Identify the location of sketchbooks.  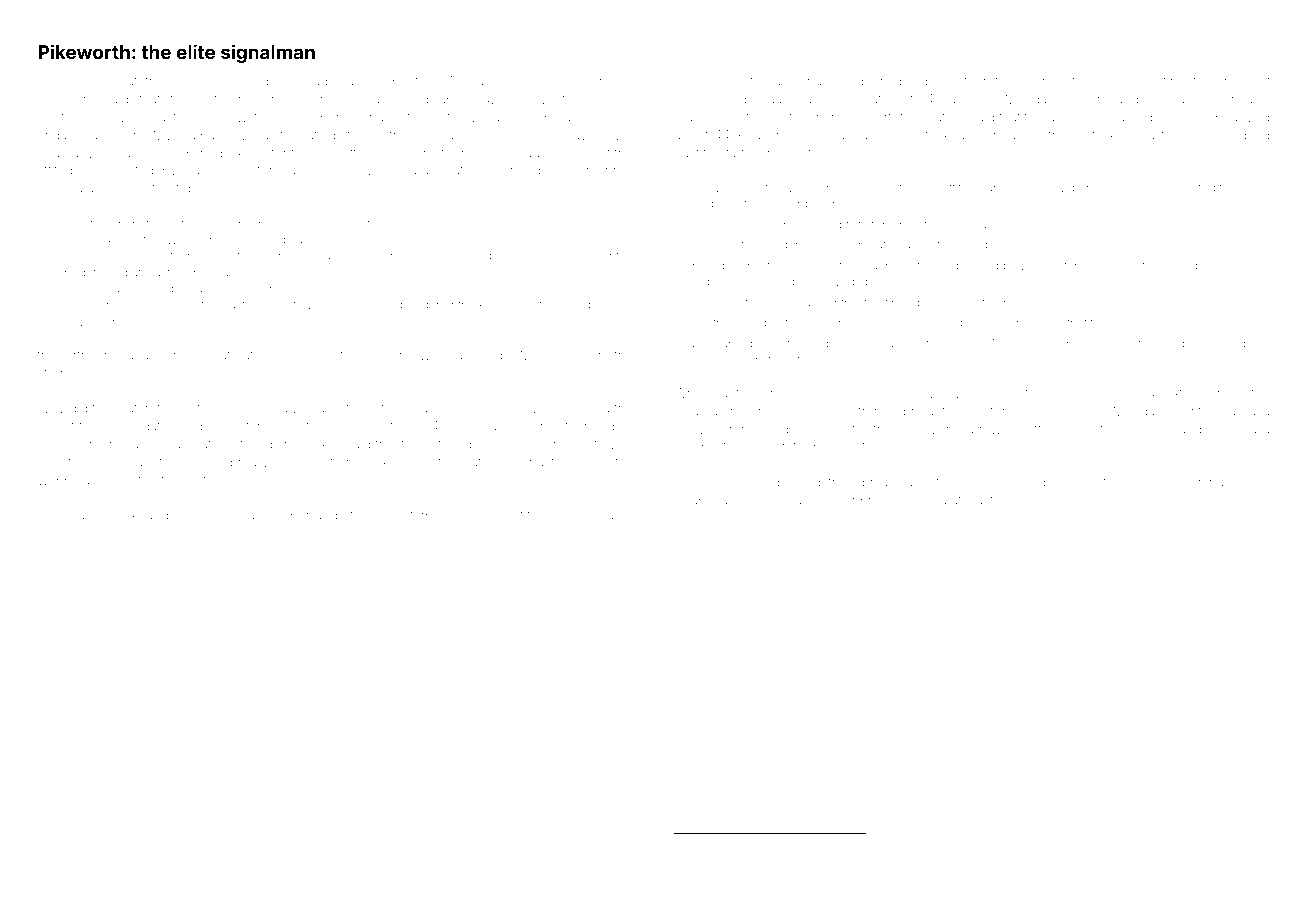
(263, 426).
